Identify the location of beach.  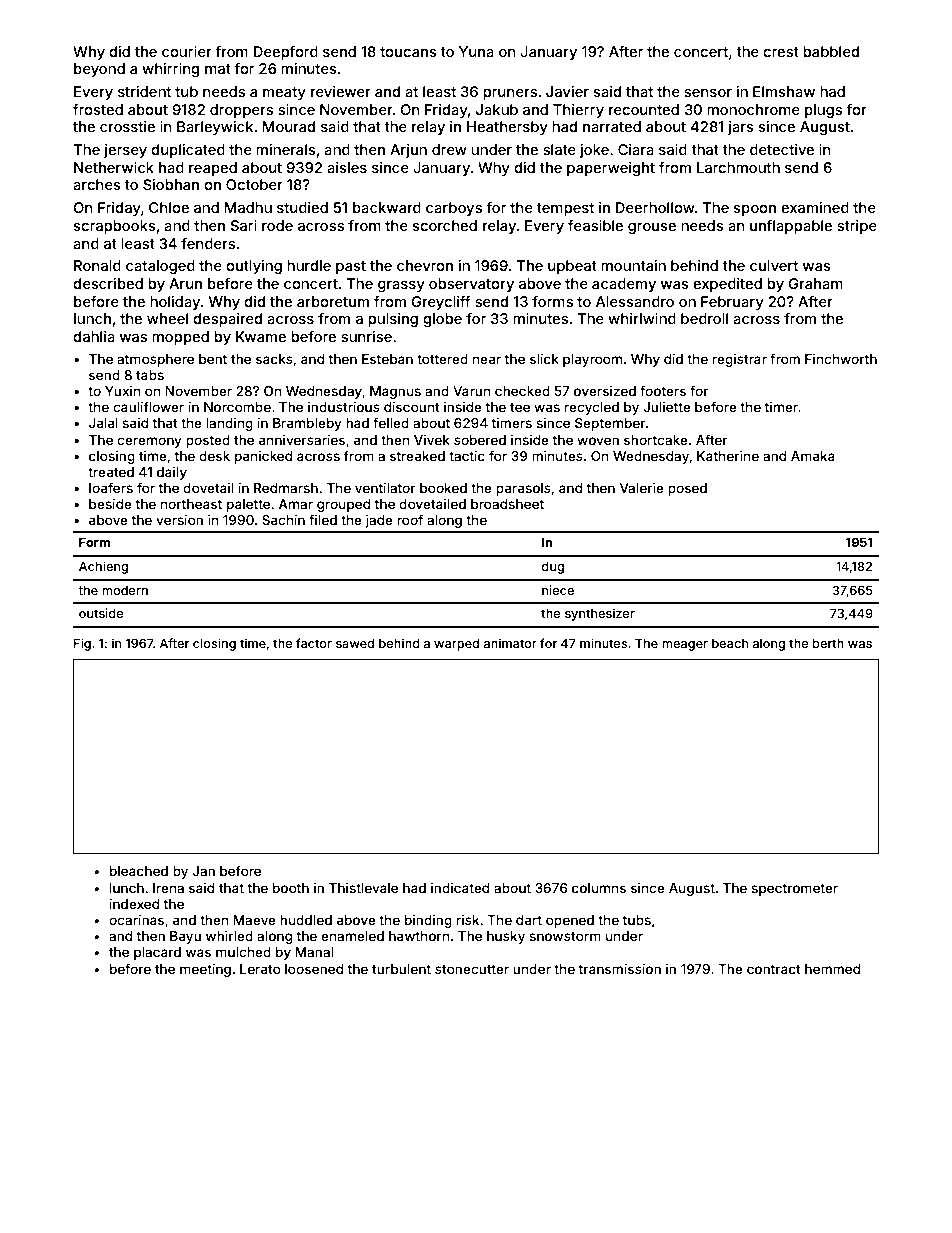
(730, 643).
